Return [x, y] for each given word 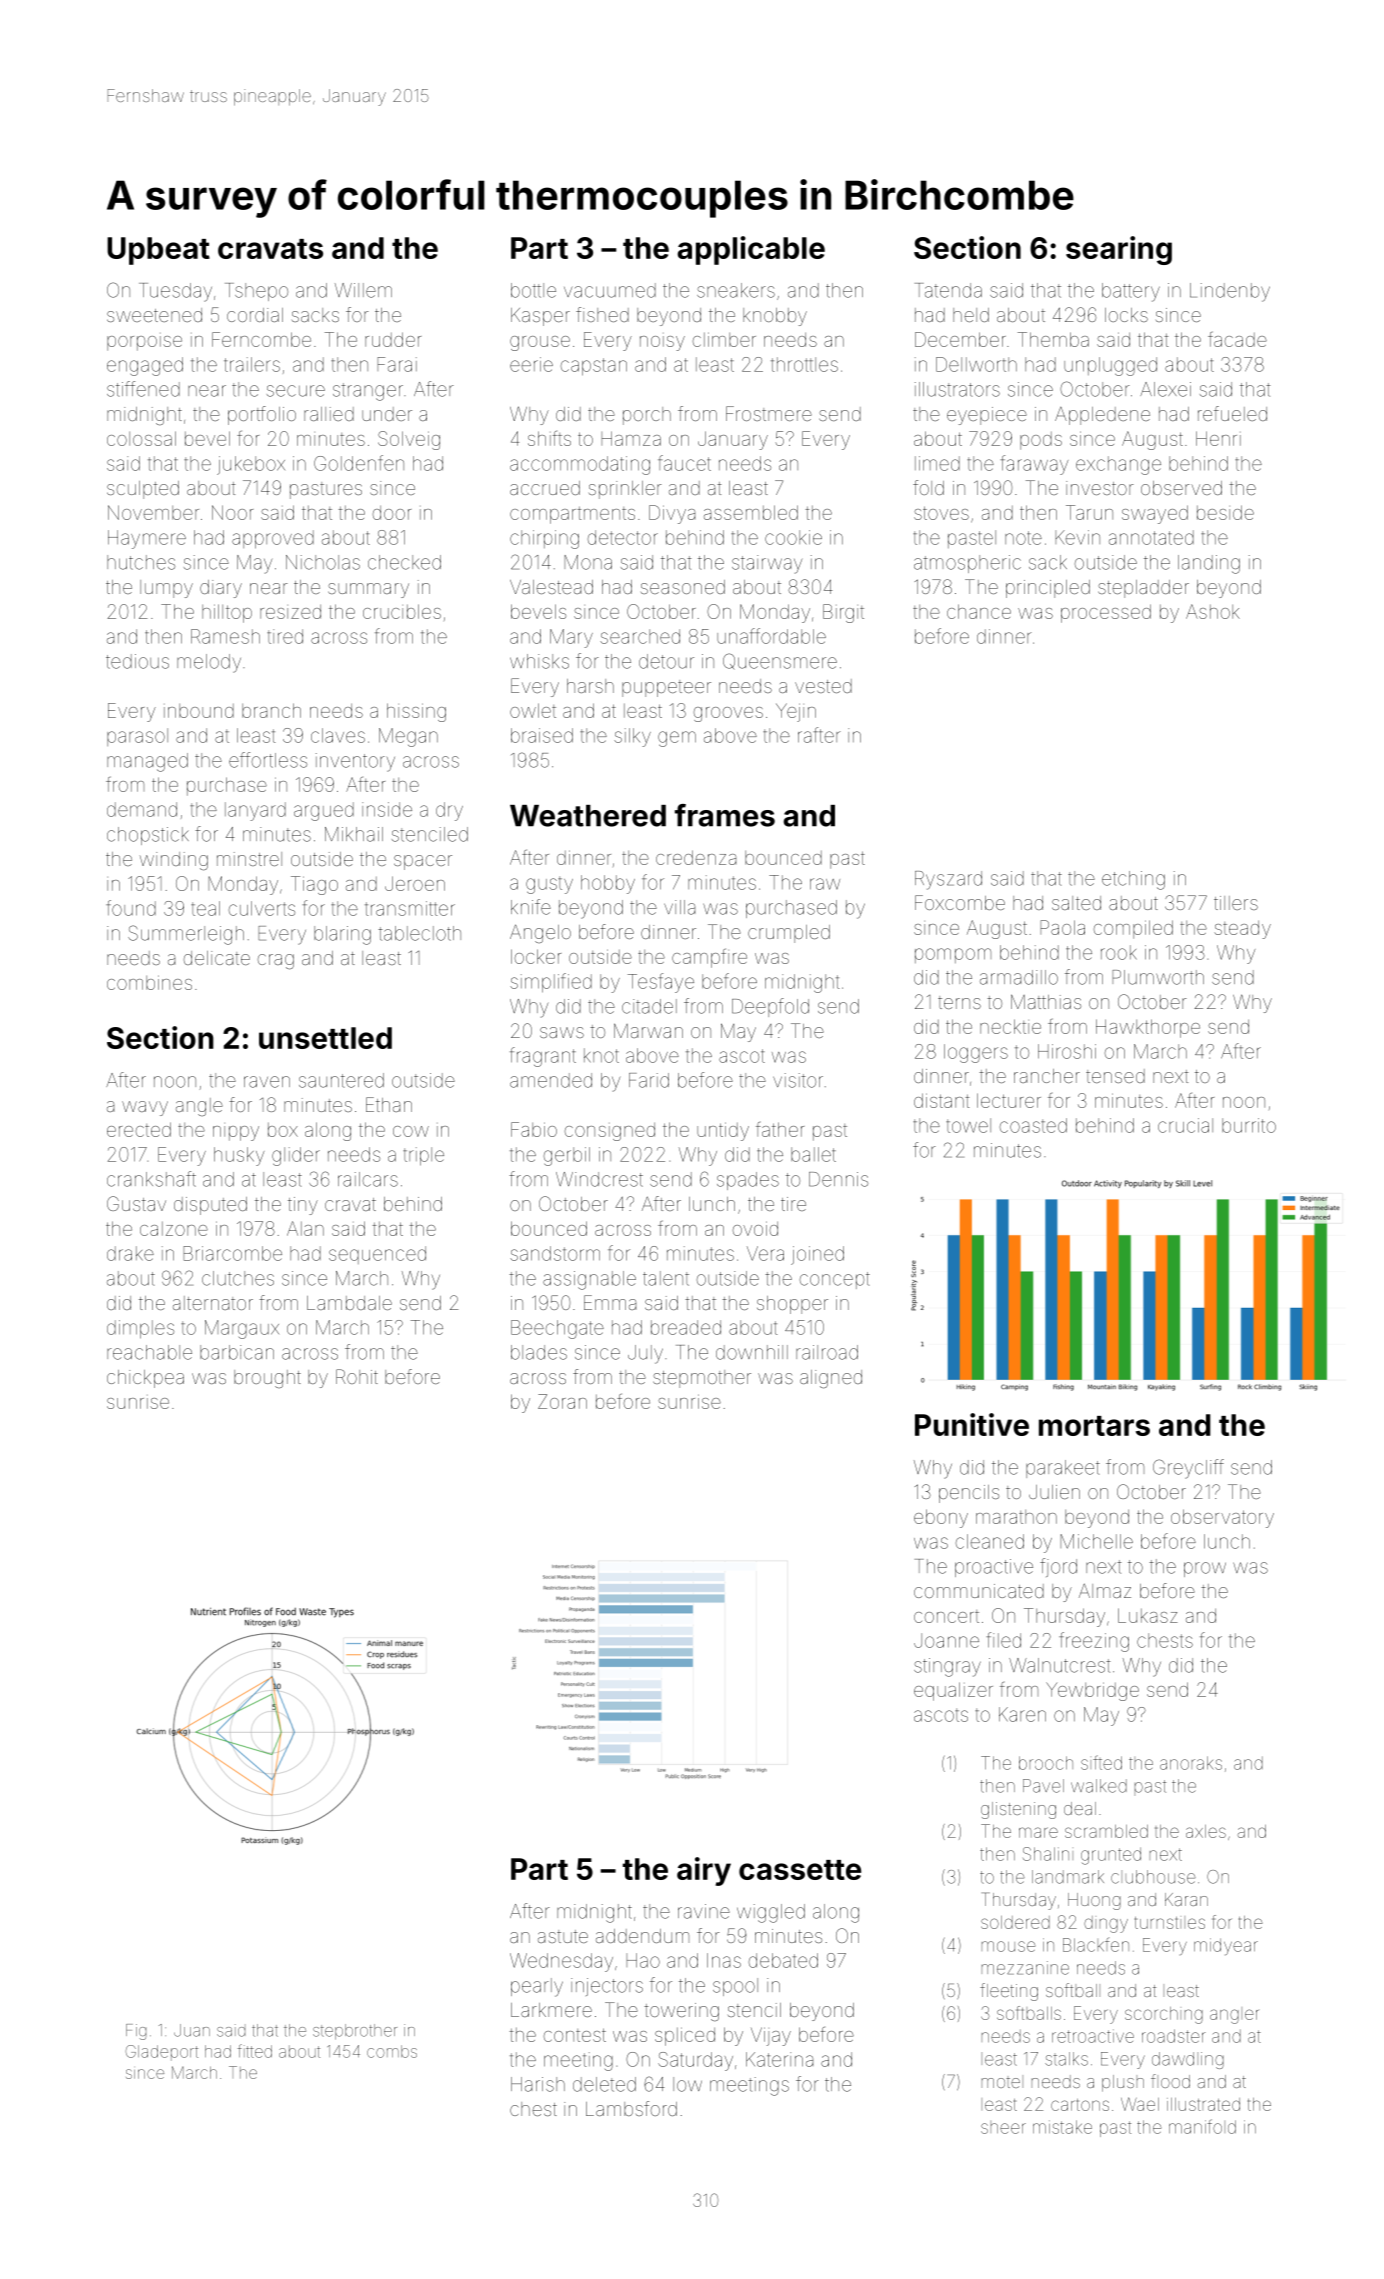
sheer [1003, 2128]
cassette [800, 1870]
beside [1225, 512]
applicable [751, 250]
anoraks [1191, 1763]
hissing [416, 712]
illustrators [957, 389]
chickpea [145, 1379]
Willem [363, 290]
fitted [254, 2051]
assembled [751, 512]
